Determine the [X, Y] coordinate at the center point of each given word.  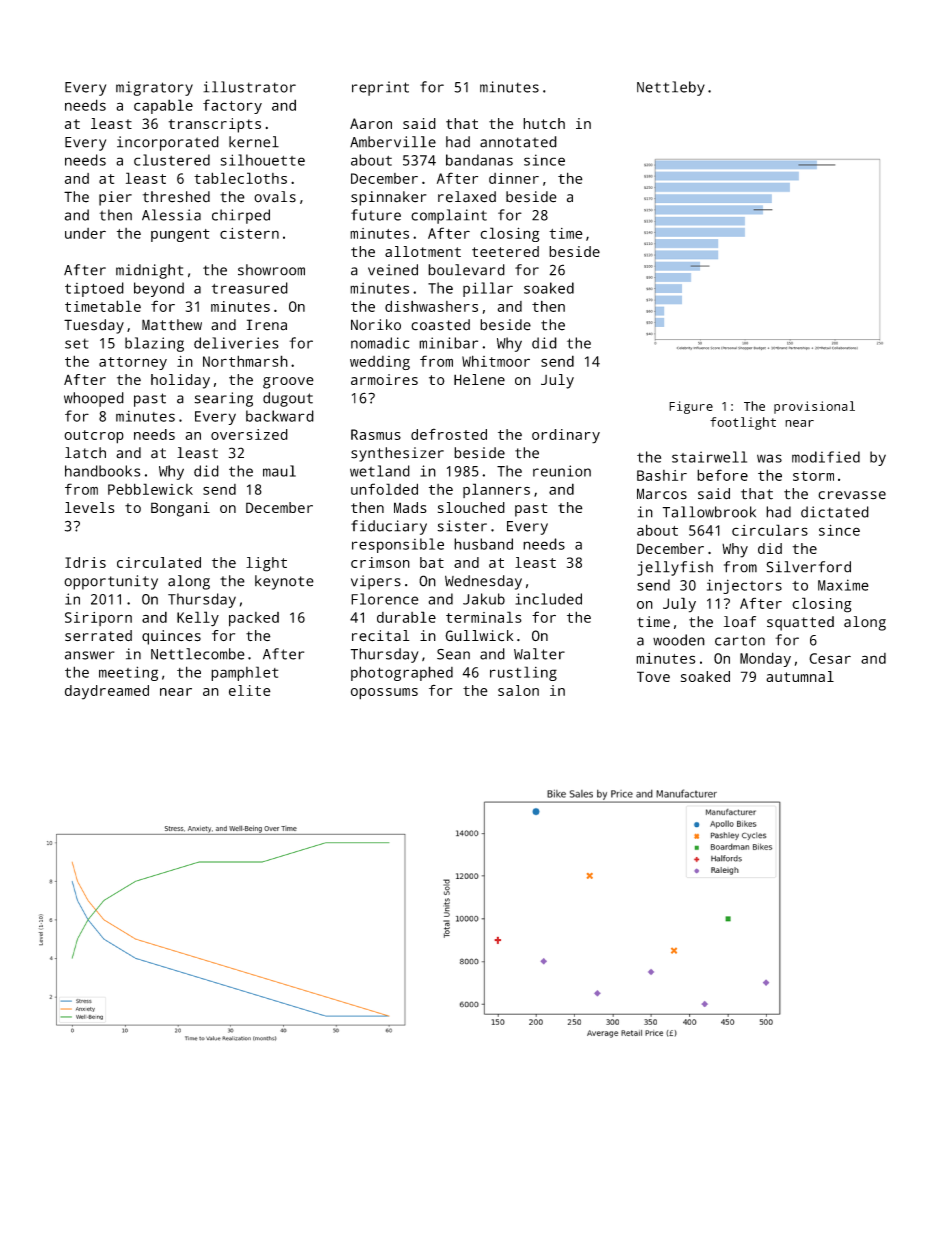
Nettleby [671, 88]
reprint [380, 88]
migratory [154, 88]
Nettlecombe [198, 654]
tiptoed [94, 289]
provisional [814, 407]
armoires [384, 379]
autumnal [800, 676]
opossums [384, 694]
